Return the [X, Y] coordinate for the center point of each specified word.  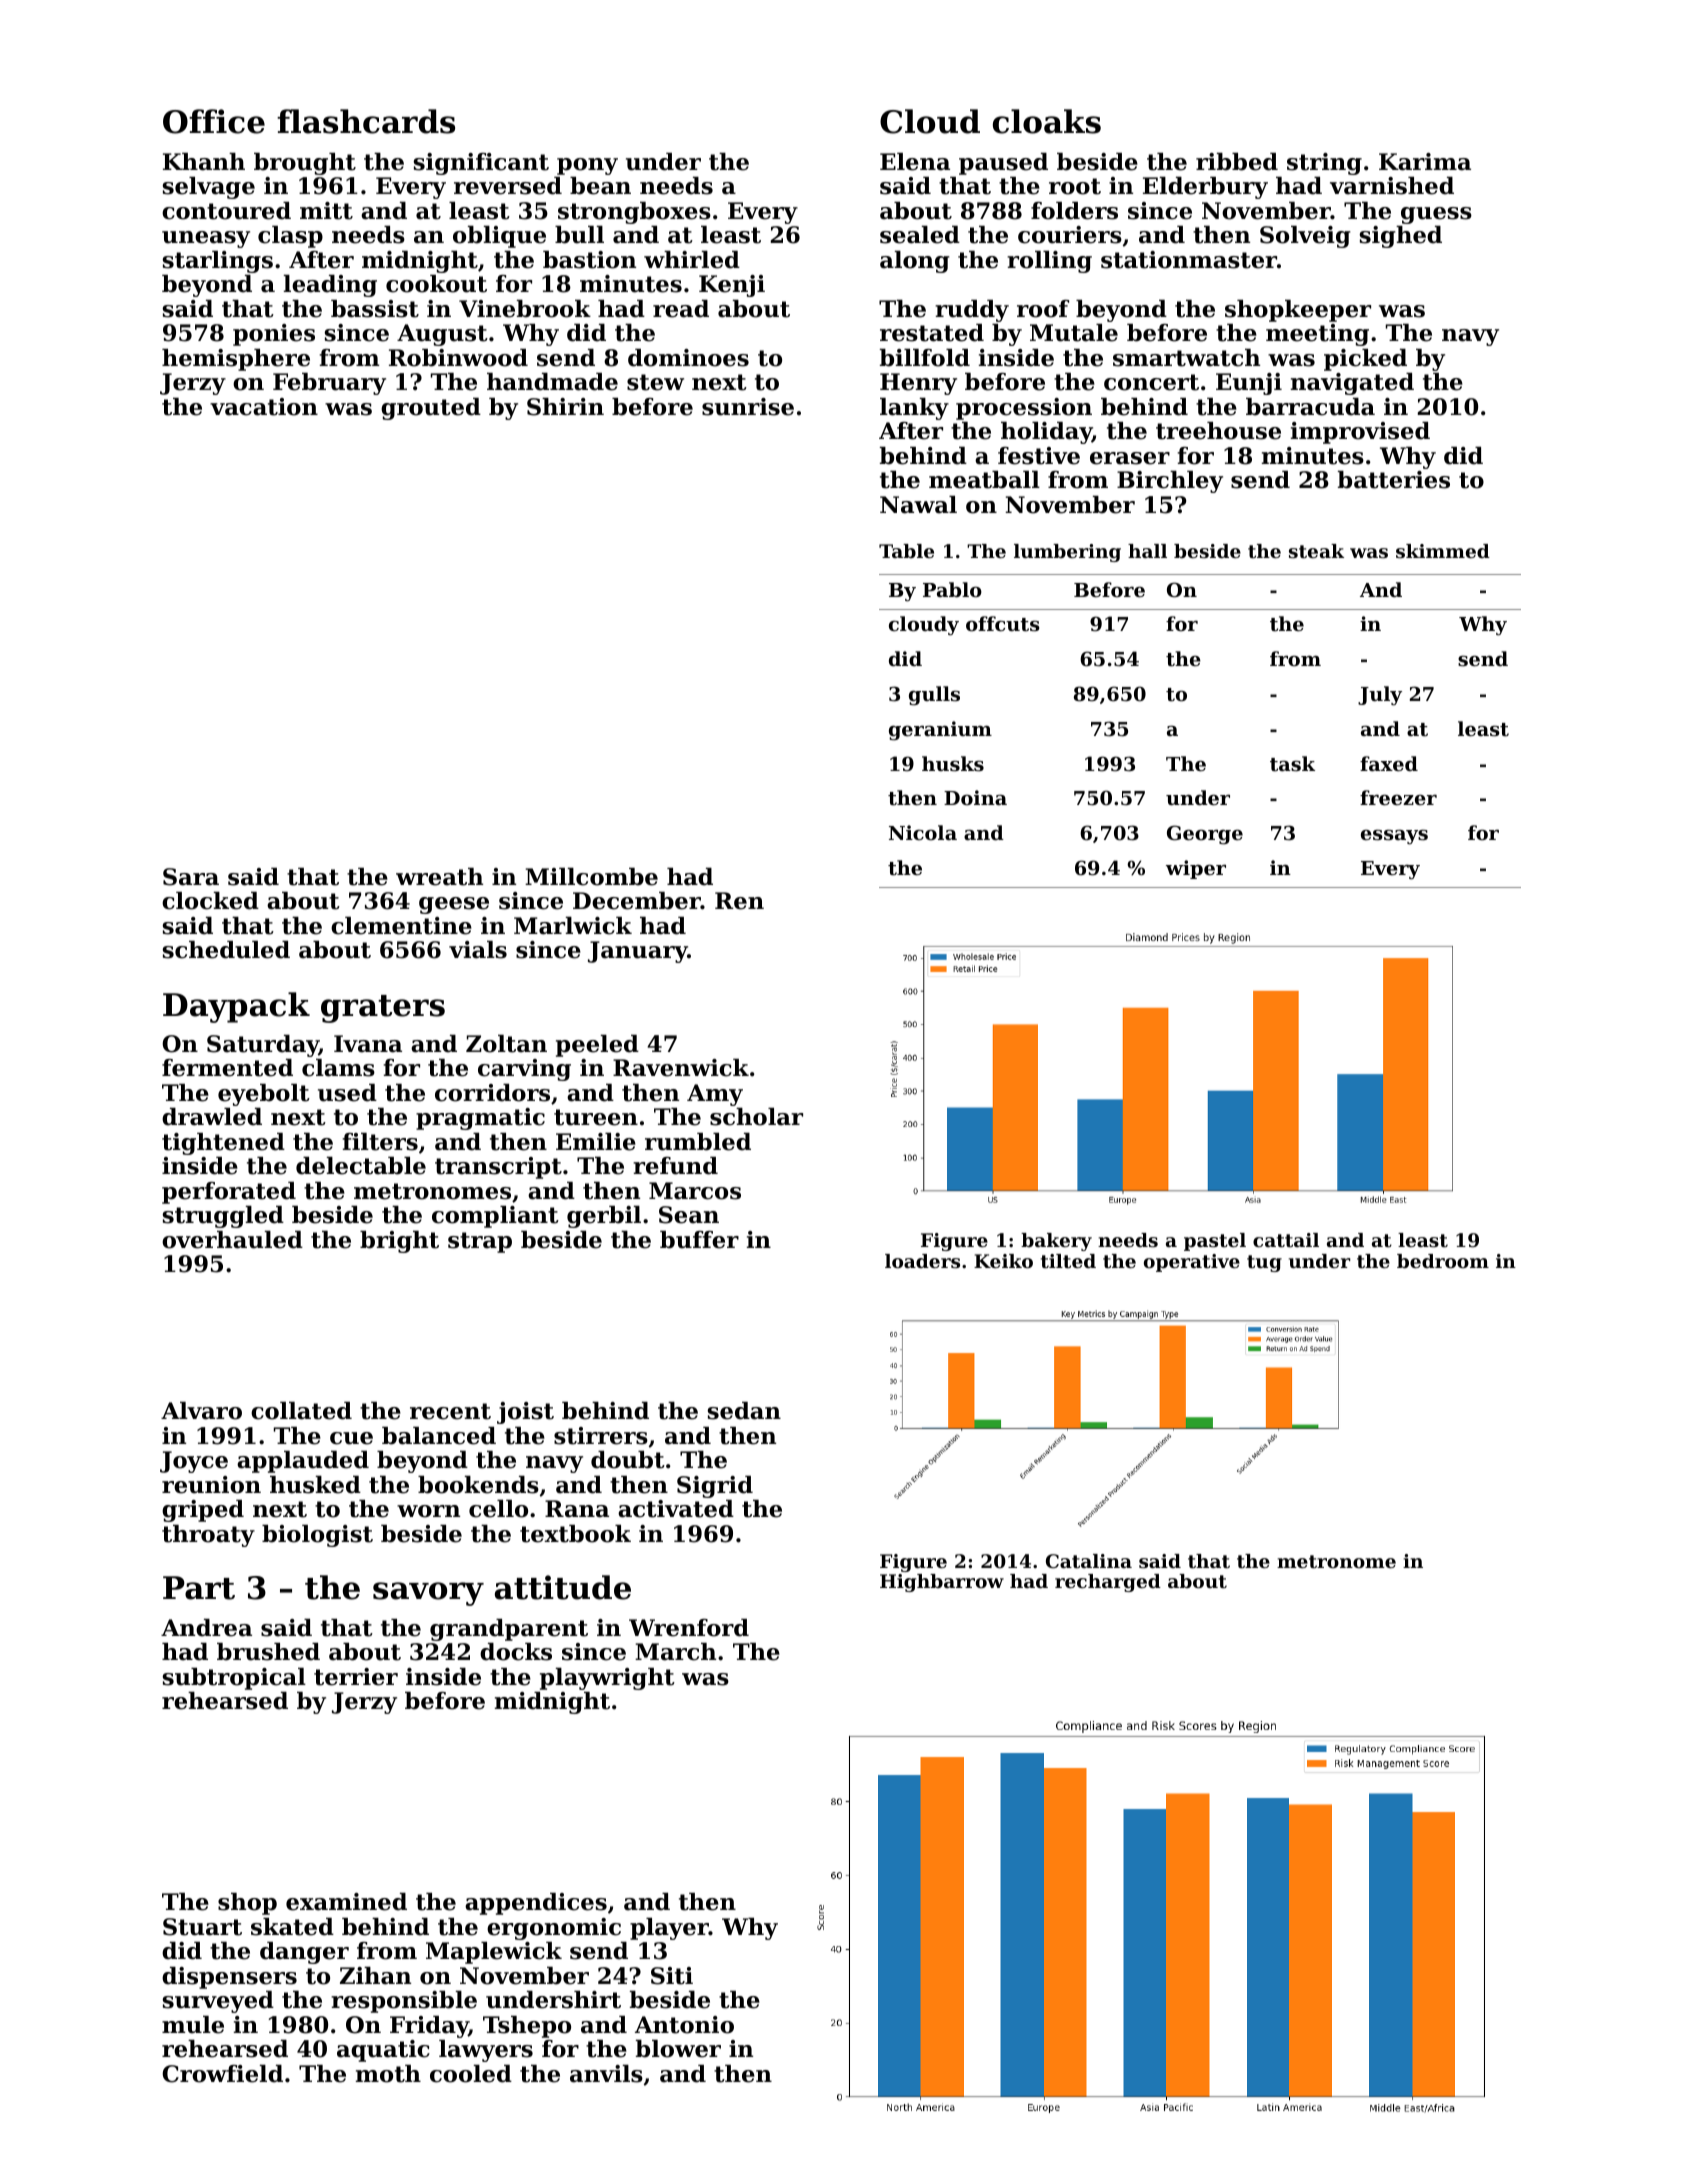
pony [587, 166]
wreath [439, 877]
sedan [744, 1411]
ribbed [1237, 162]
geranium [940, 731]
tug [1264, 1263]
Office [214, 121]
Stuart [202, 1927]
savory [428, 1594]
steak [1316, 551]
